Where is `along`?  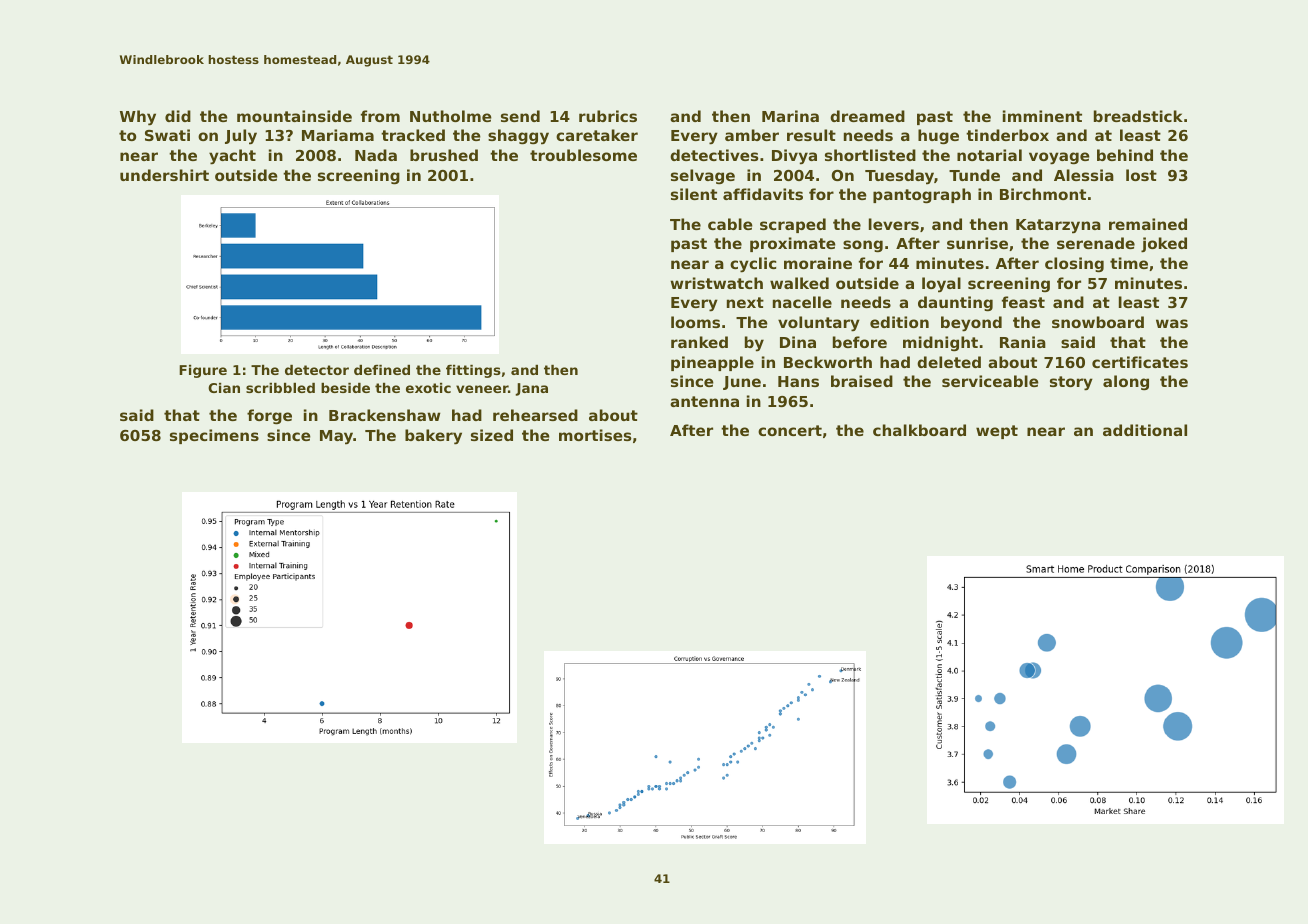
along is located at coordinates (1126, 382).
